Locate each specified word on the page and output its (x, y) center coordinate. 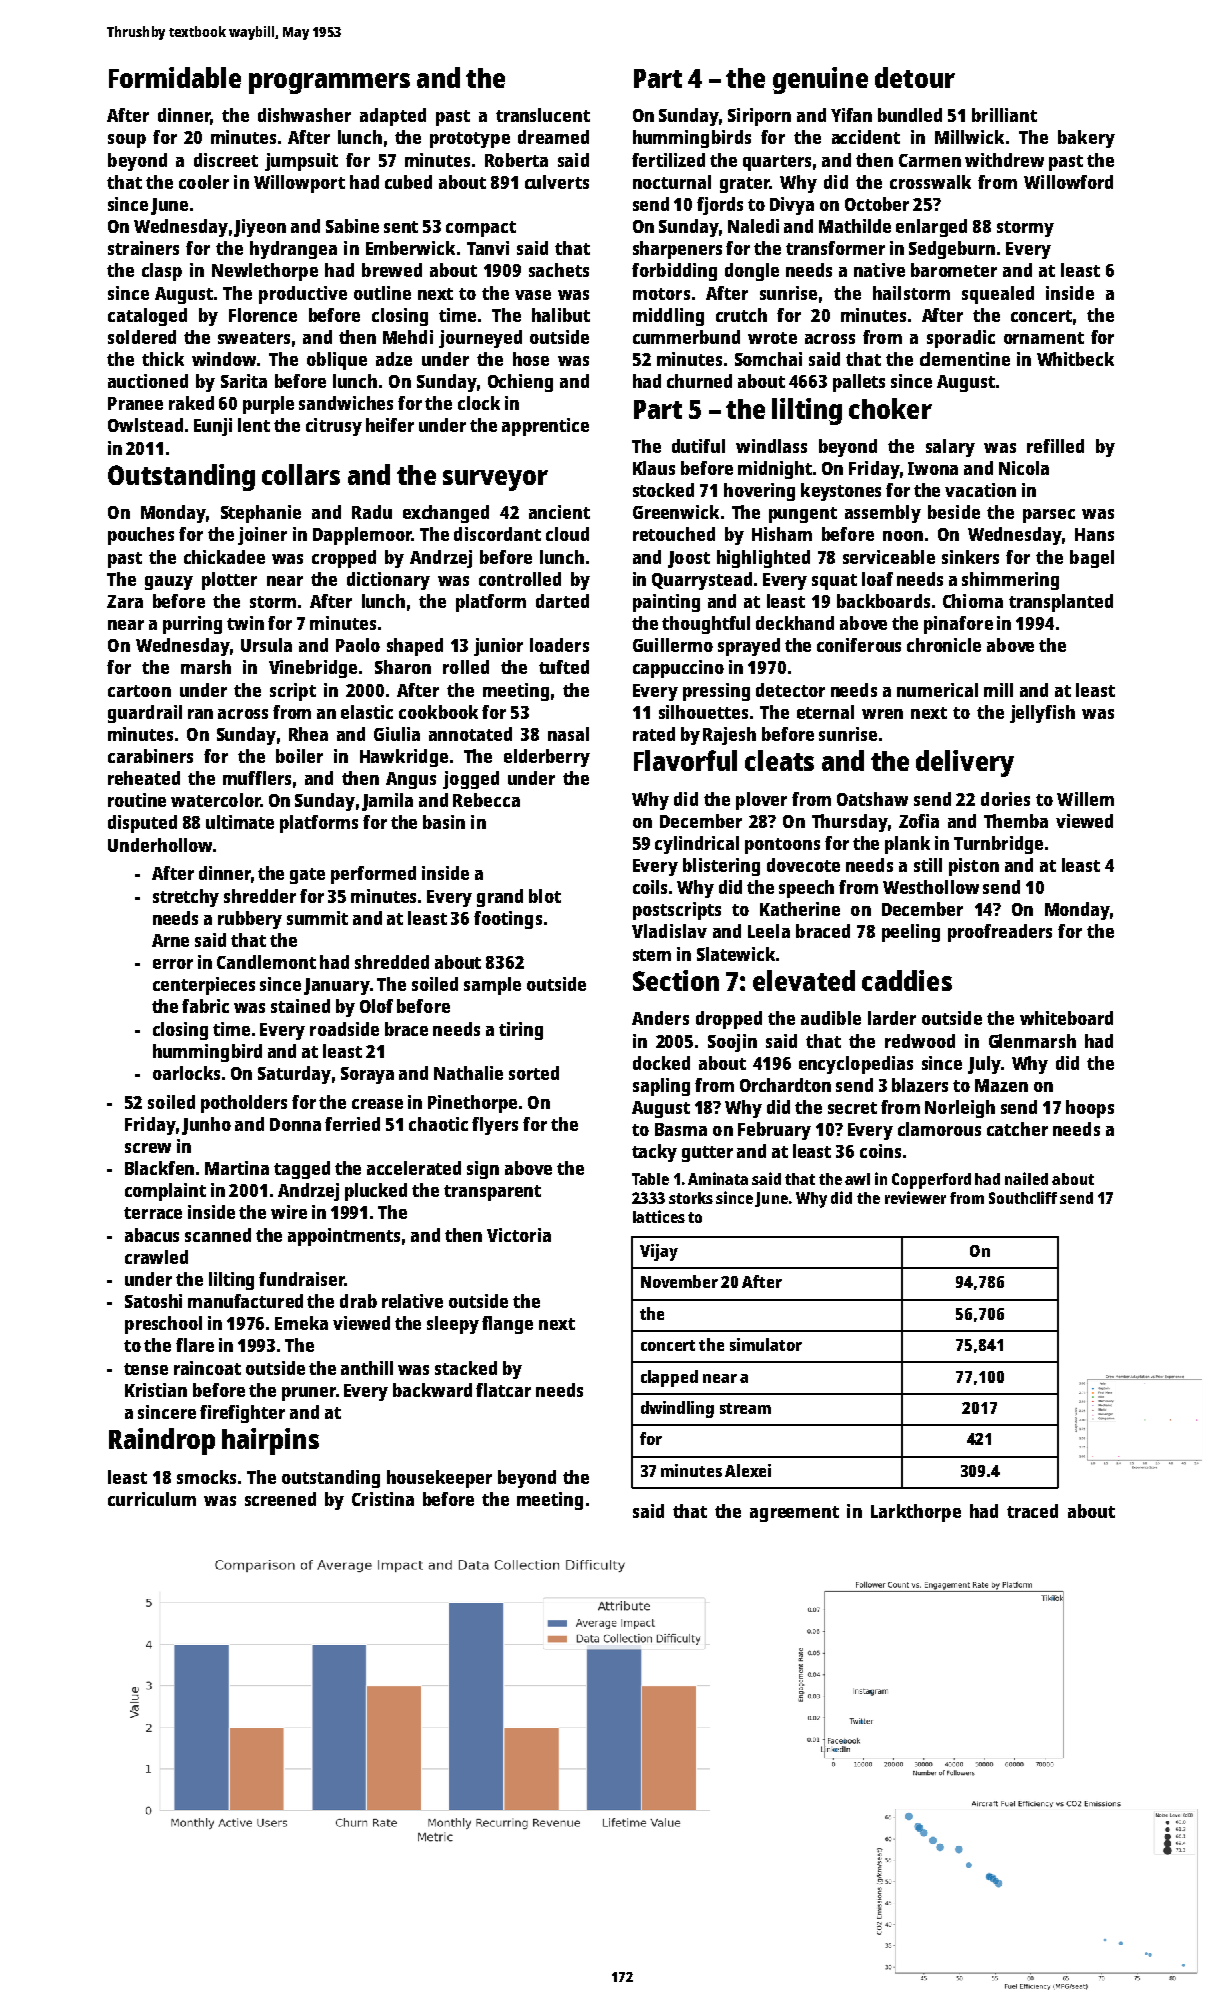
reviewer (915, 1197)
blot (545, 896)
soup (127, 141)
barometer (954, 270)
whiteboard (1066, 1018)
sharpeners (677, 250)
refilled (1055, 446)
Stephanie (261, 514)
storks (691, 1198)
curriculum (152, 1499)
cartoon (139, 691)
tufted (564, 667)
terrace (153, 1213)
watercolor (216, 800)
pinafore (958, 625)
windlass (771, 446)
